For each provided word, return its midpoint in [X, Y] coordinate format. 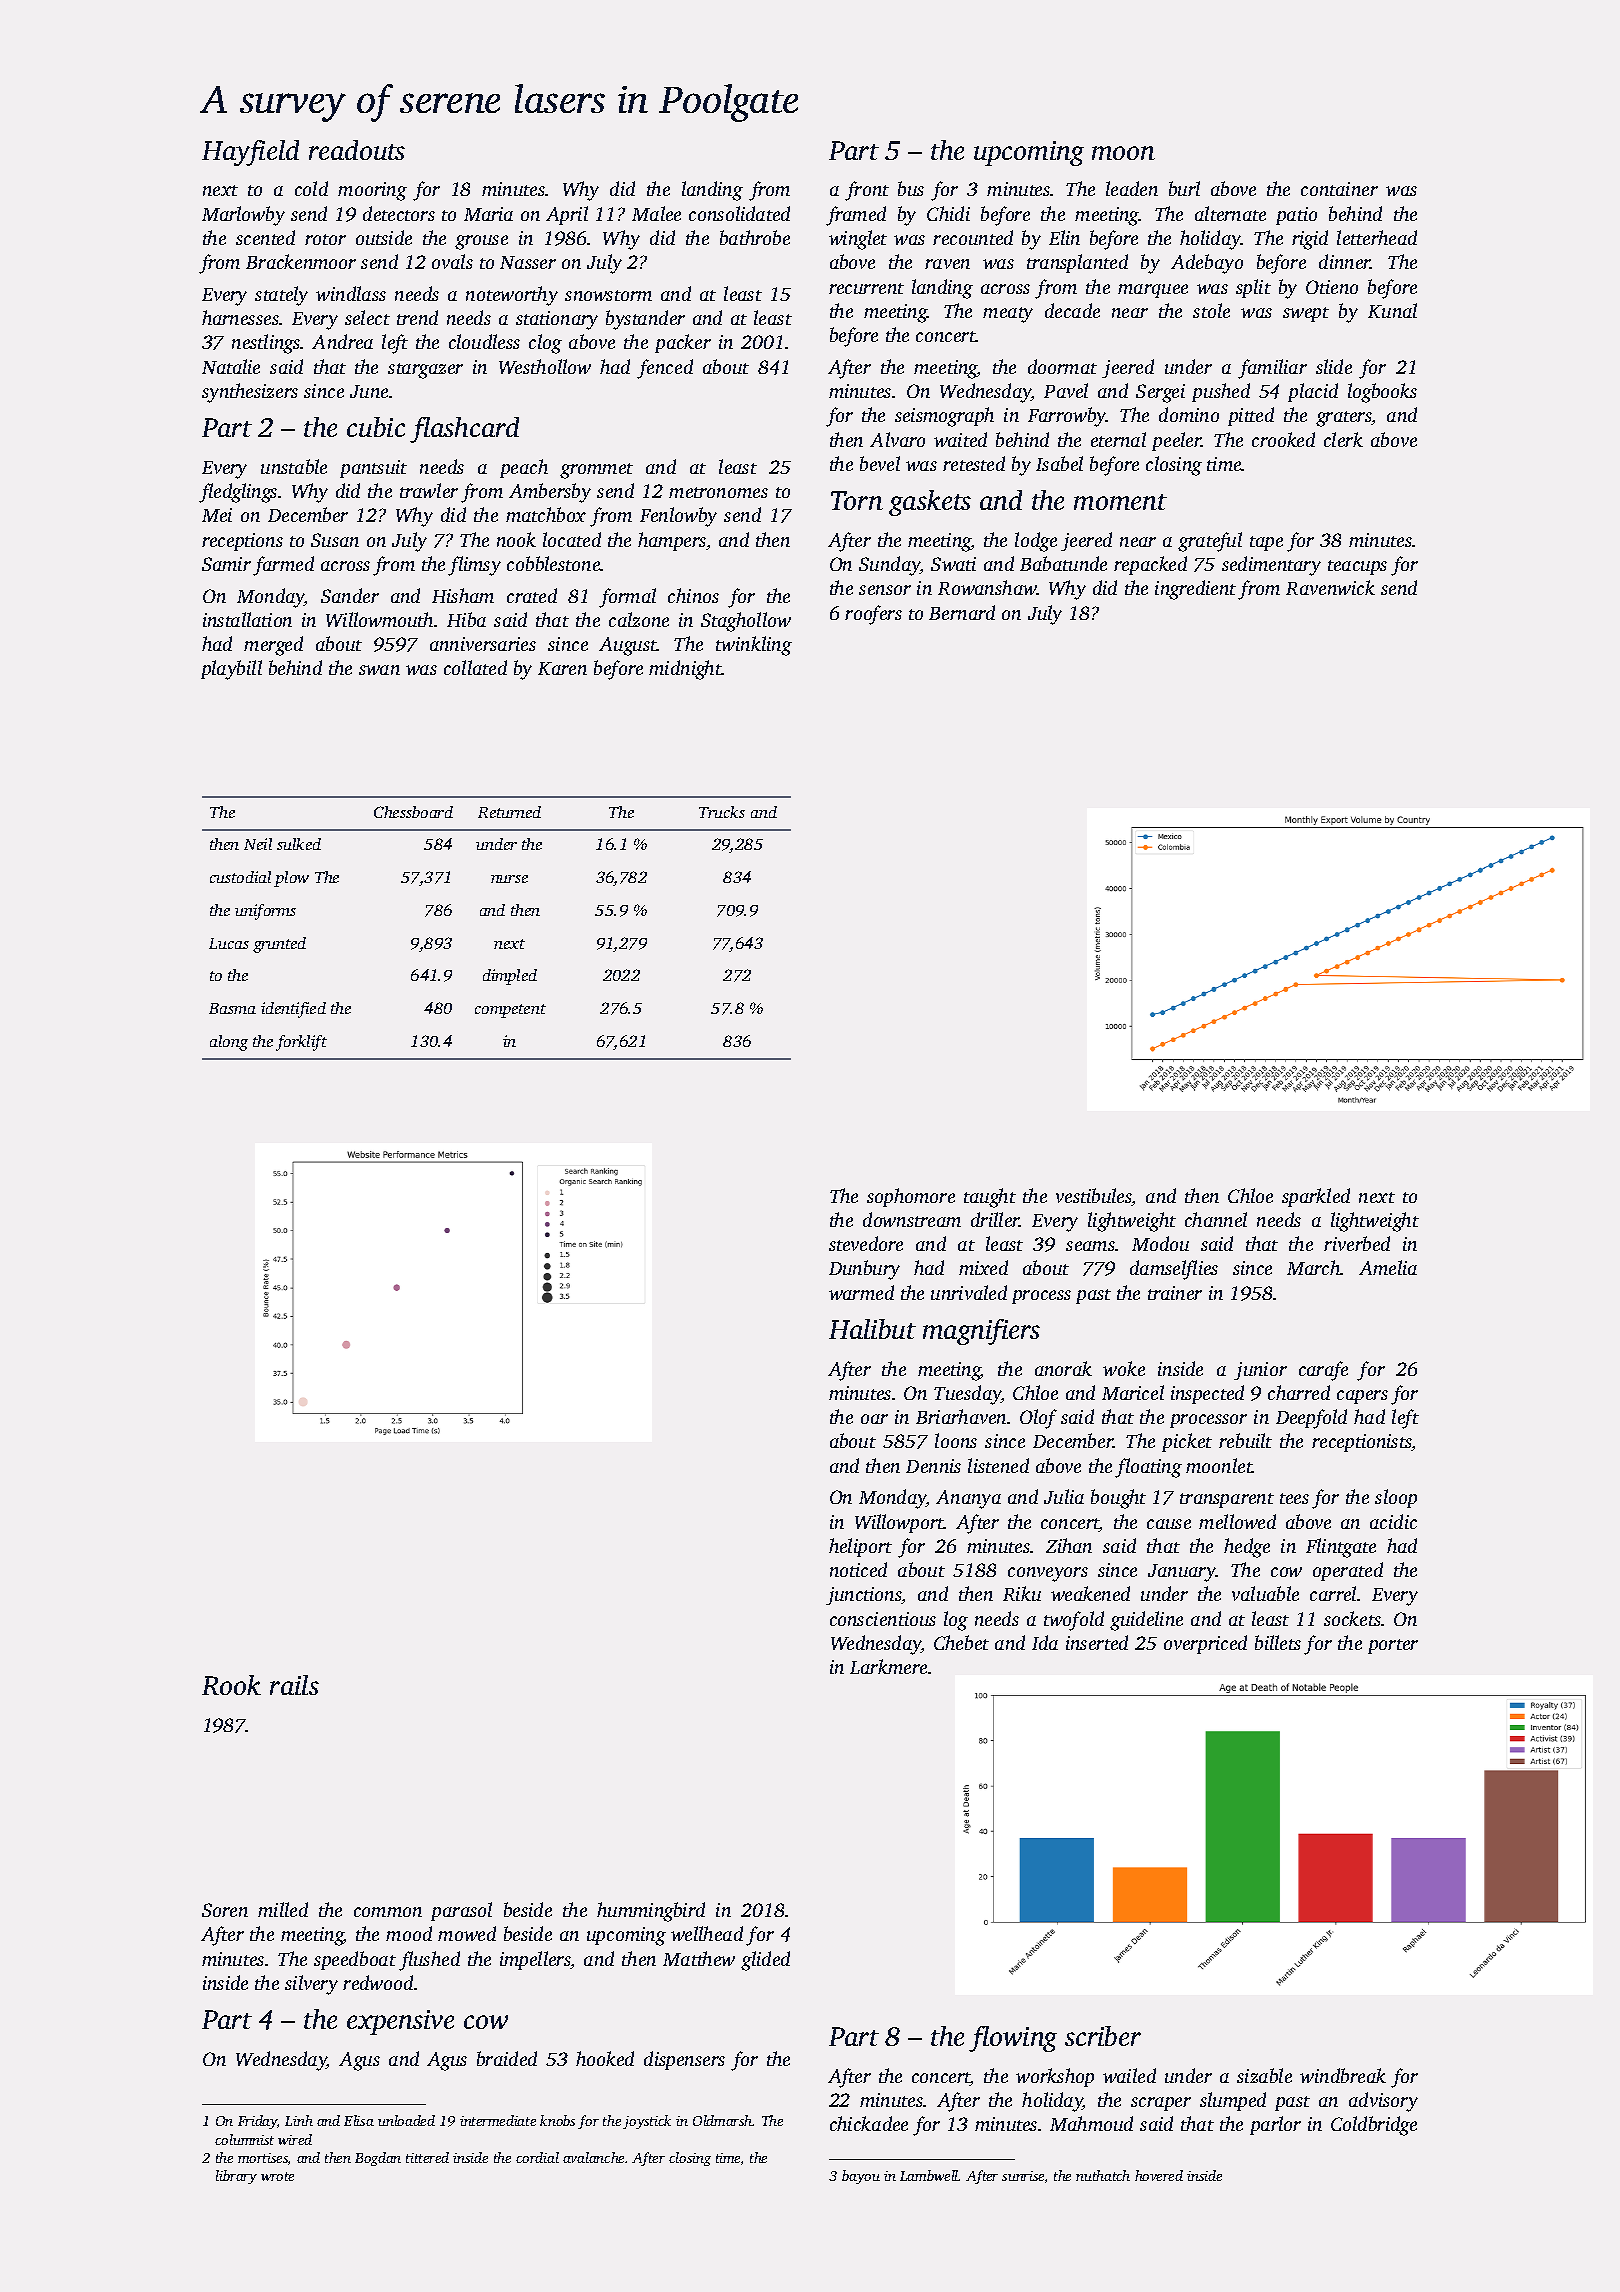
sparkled [1316, 1197]
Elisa [359, 2120]
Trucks [722, 812]
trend [417, 317]
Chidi [948, 213]
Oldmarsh [723, 2120]
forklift [301, 1043]
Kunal [1392, 310]
